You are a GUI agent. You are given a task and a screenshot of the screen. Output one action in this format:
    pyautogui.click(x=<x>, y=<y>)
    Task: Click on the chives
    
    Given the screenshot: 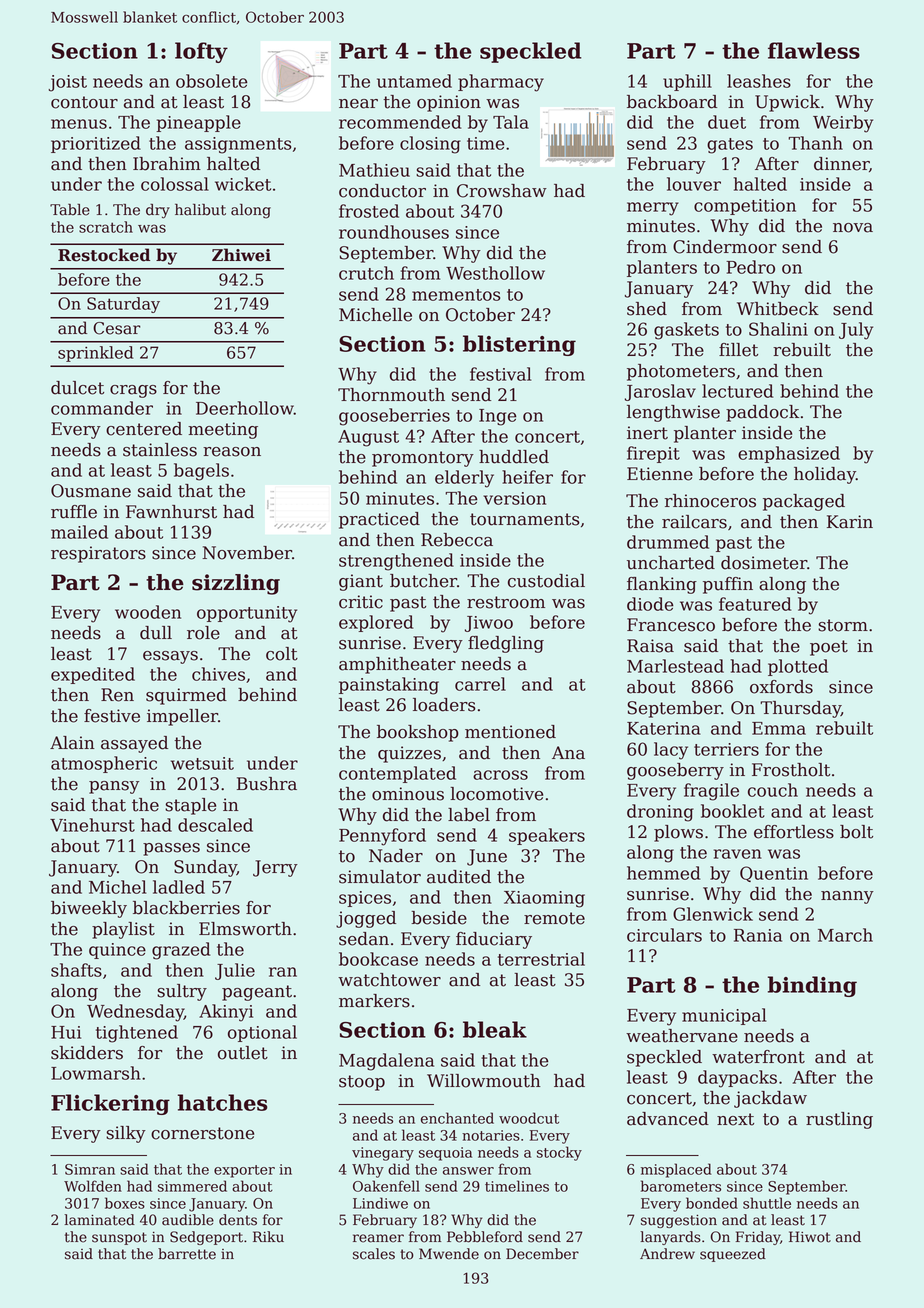 What is the action you would take?
    pyautogui.click(x=218, y=674)
